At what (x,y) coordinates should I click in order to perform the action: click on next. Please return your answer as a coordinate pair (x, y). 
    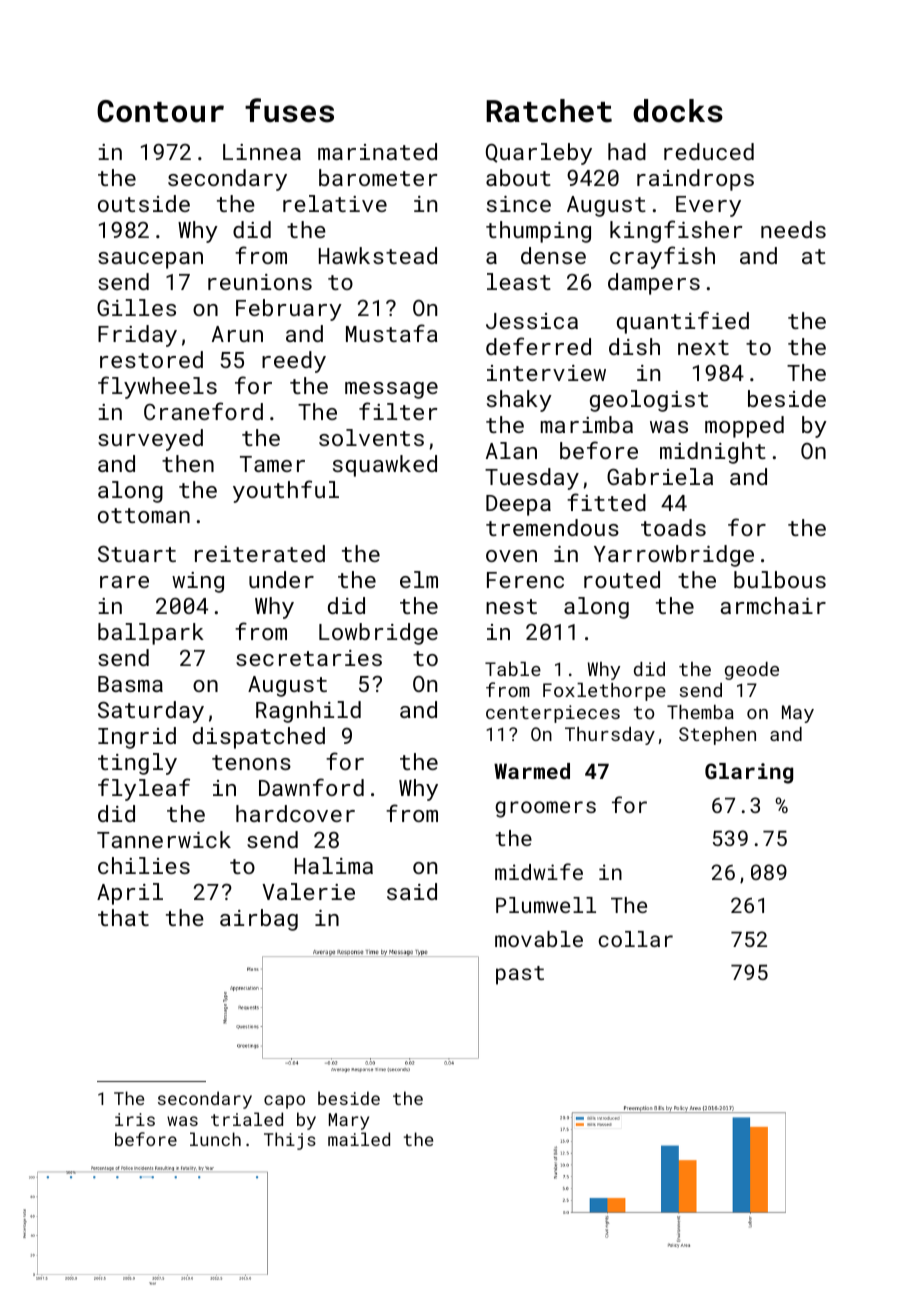
    Looking at the image, I should click on (703, 347).
